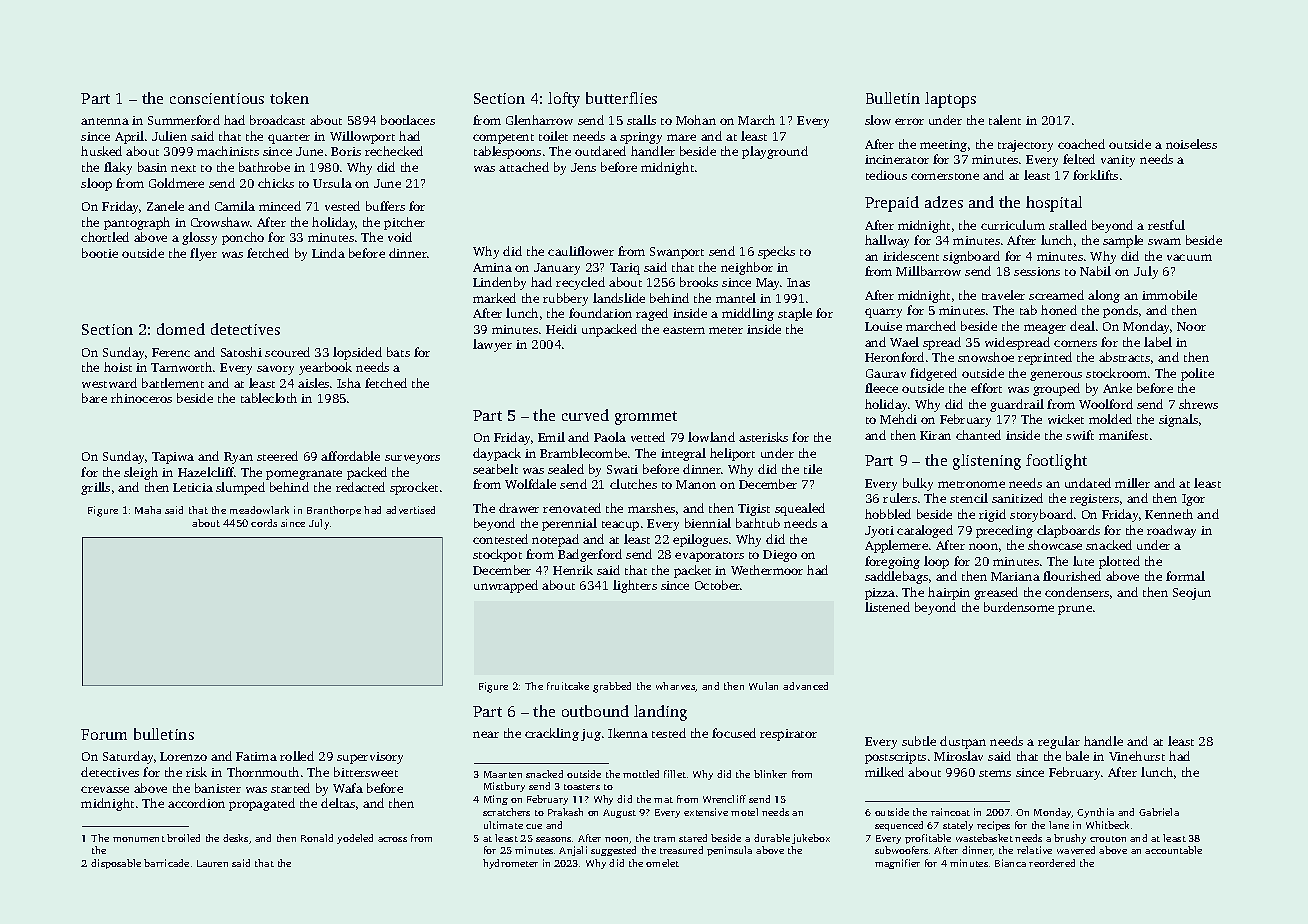 This screenshot has height=924, width=1308. Describe the element at coordinates (212, 863) in the screenshot. I see `Lauren` at that location.
